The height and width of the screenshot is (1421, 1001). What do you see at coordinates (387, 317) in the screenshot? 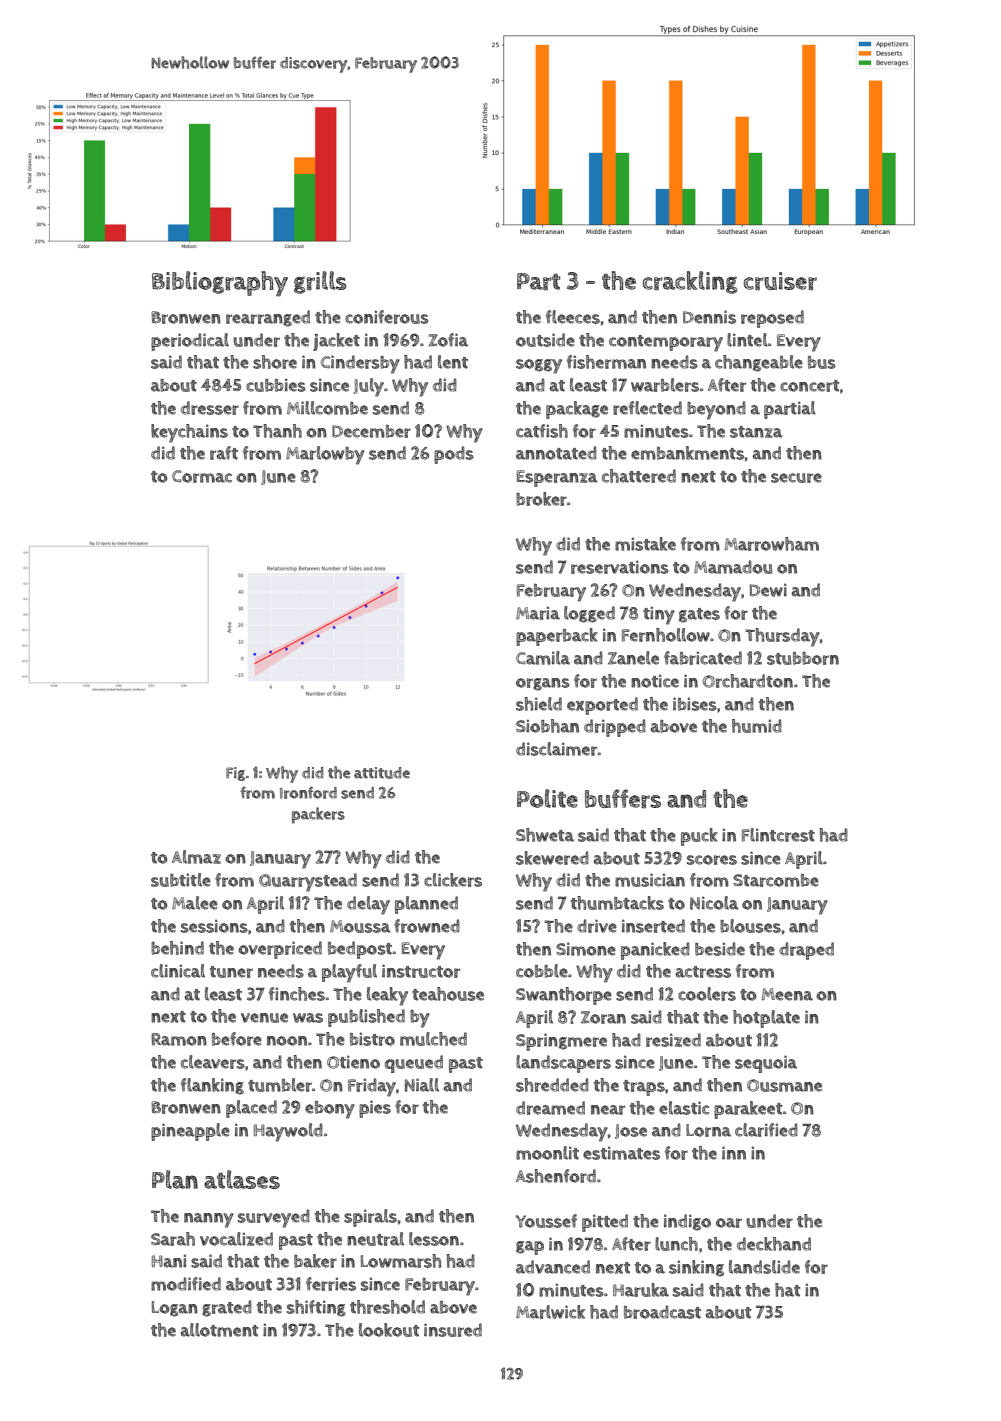
I see `coniferous` at bounding box center [387, 317].
